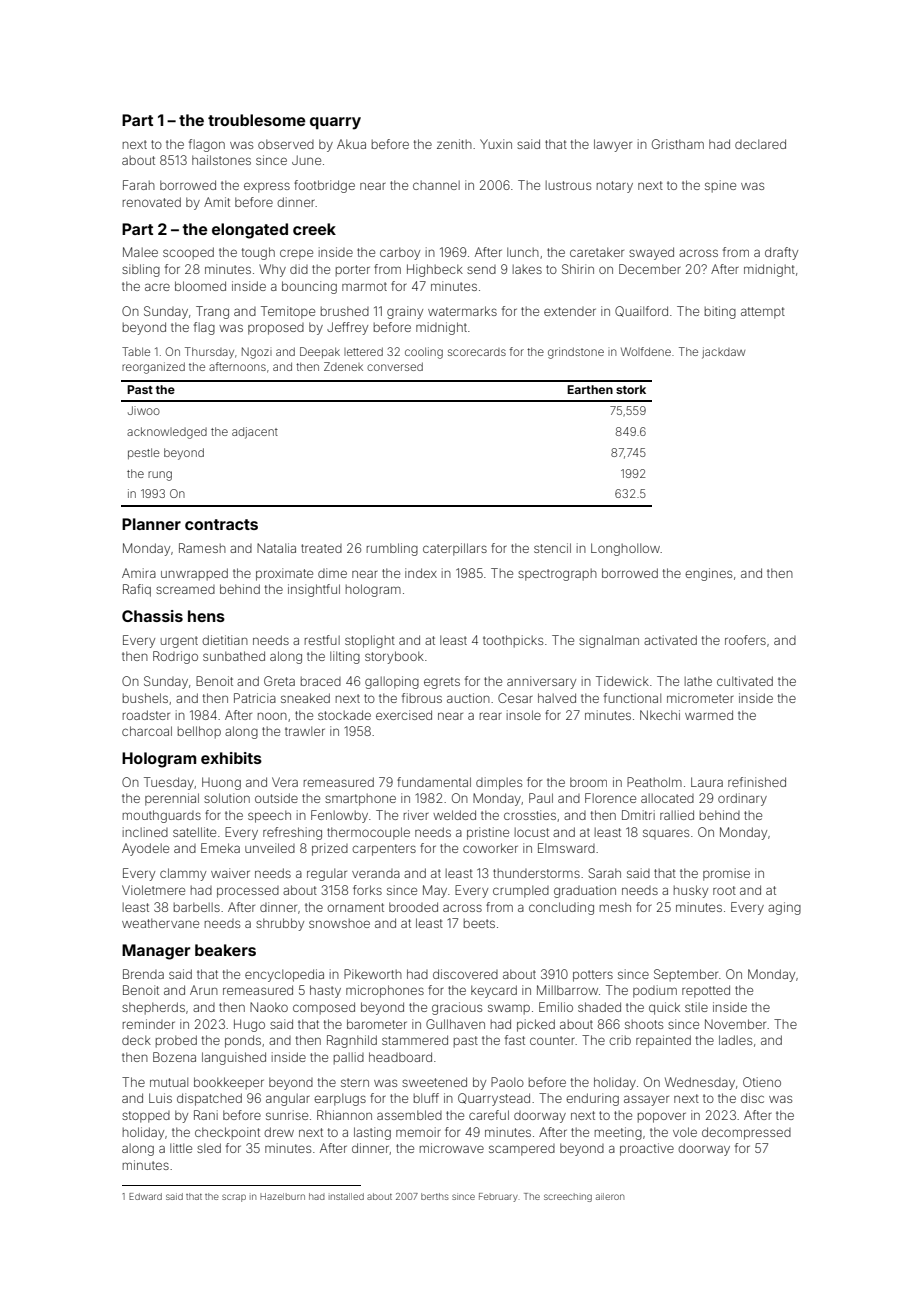  Describe the element at coordinates (513, 641) in the image. I see `toothpicks` at that location.
